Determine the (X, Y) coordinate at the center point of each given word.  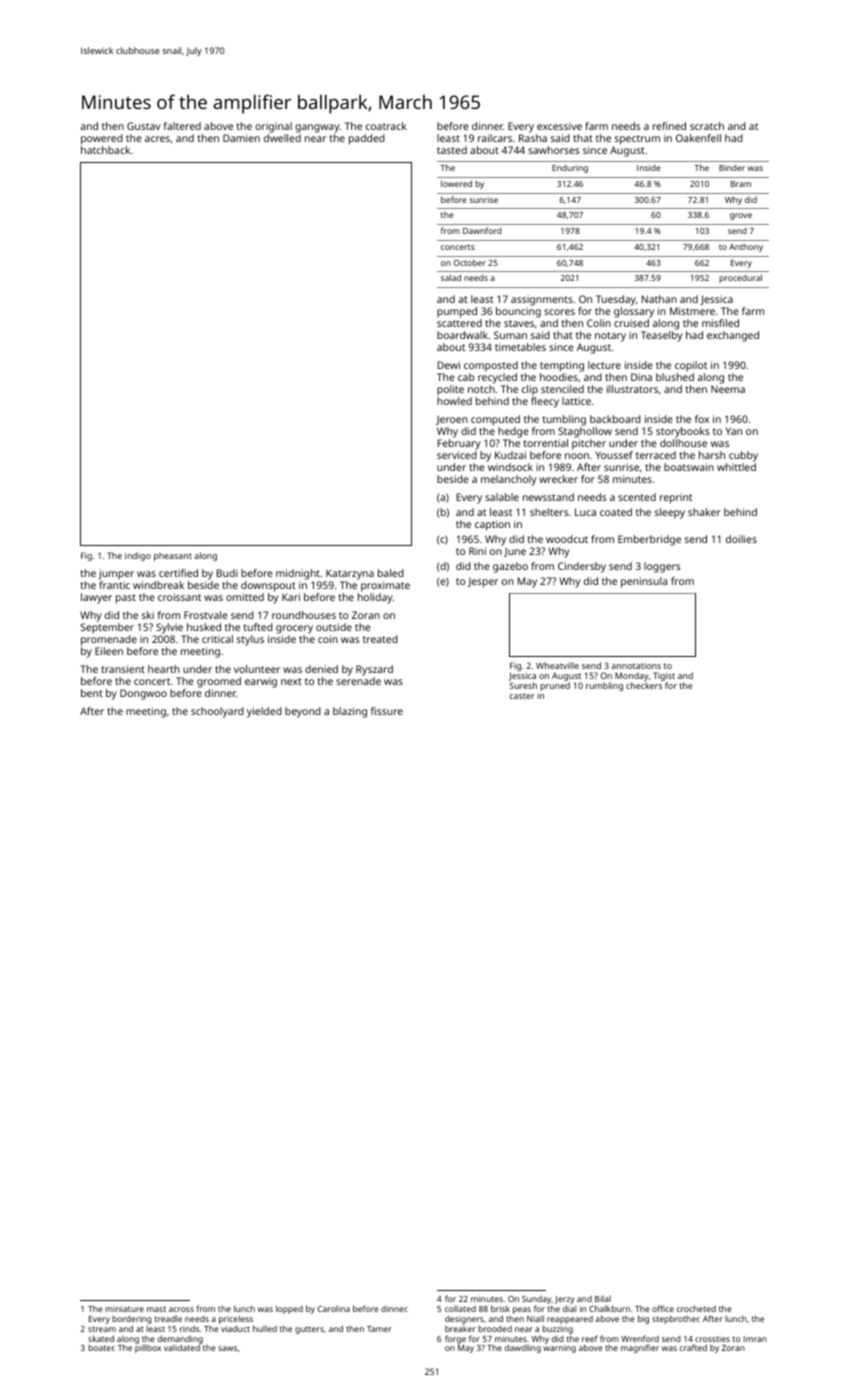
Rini (477, 551)
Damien (241, 138)
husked (204, 627)
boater (101, 1348)
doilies (741, 539)
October (470, 262)
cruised (631, 323)
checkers (644, 685)
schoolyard (217, 712)
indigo (138, 556)
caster (522, 696)
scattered (459, 323)
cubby (743, 456)
